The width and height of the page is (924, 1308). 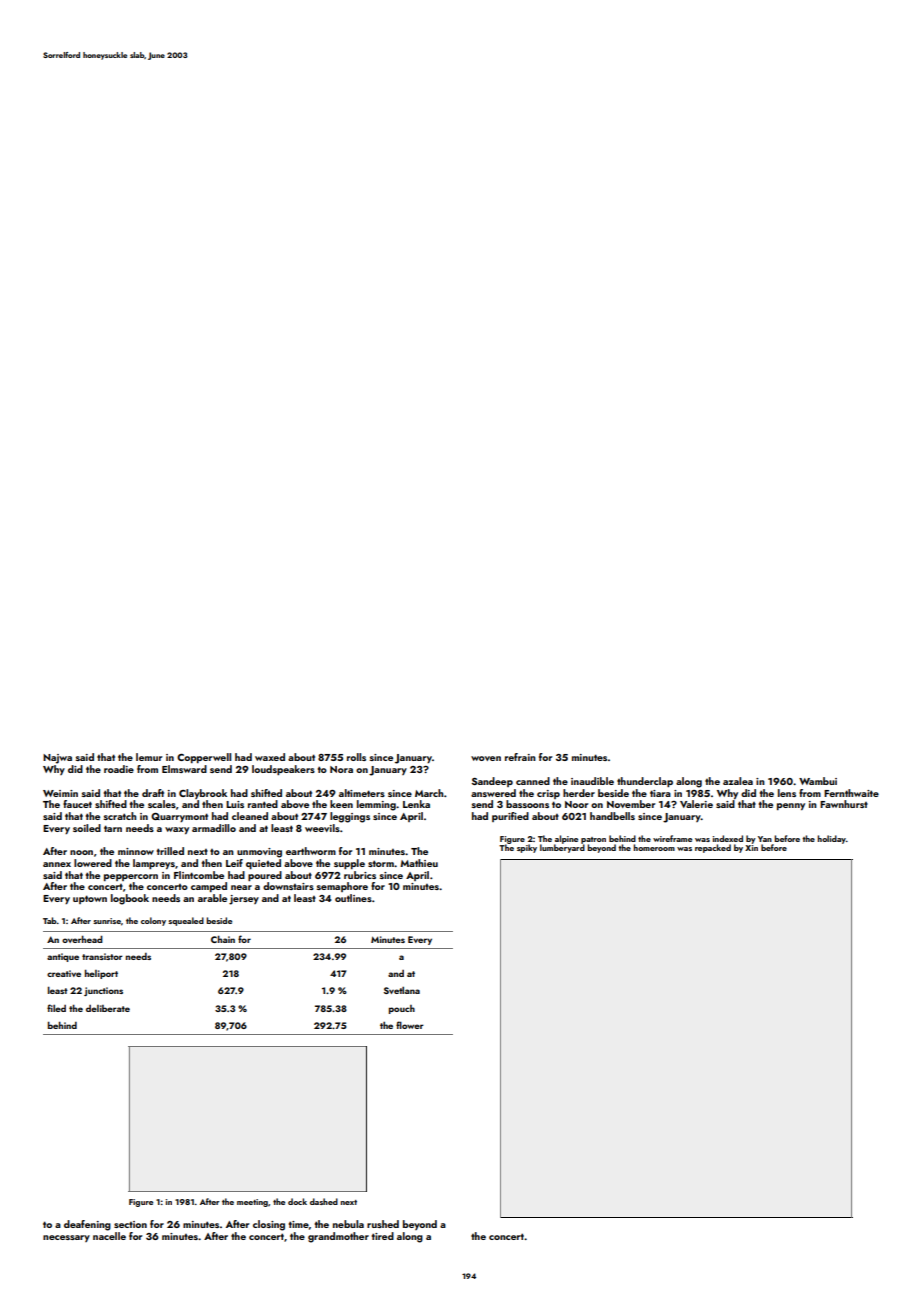 I want to click on deliberate, so click(x=108, y=1008).
